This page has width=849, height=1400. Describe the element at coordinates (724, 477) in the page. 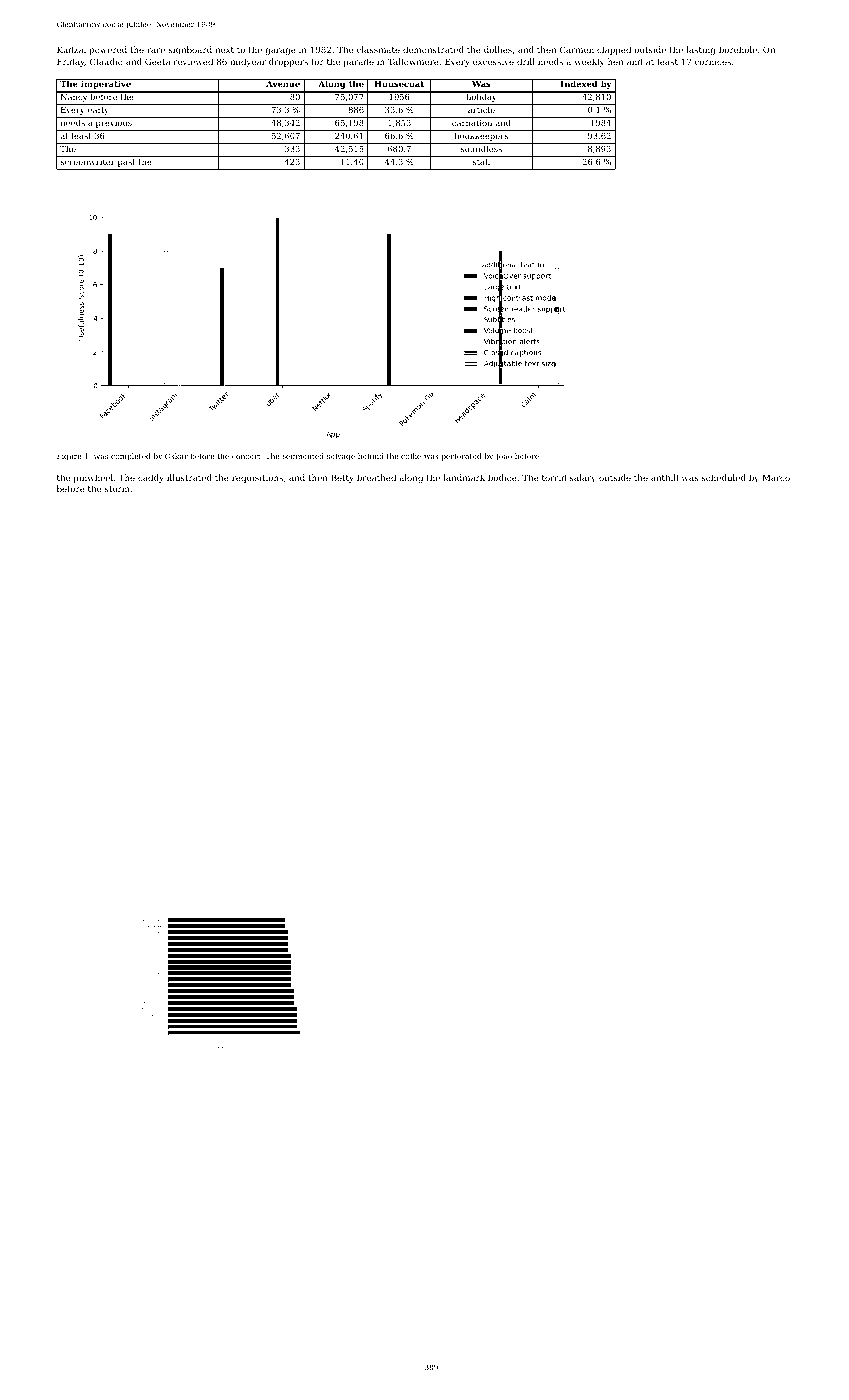

I see `scheduled` at that location.
